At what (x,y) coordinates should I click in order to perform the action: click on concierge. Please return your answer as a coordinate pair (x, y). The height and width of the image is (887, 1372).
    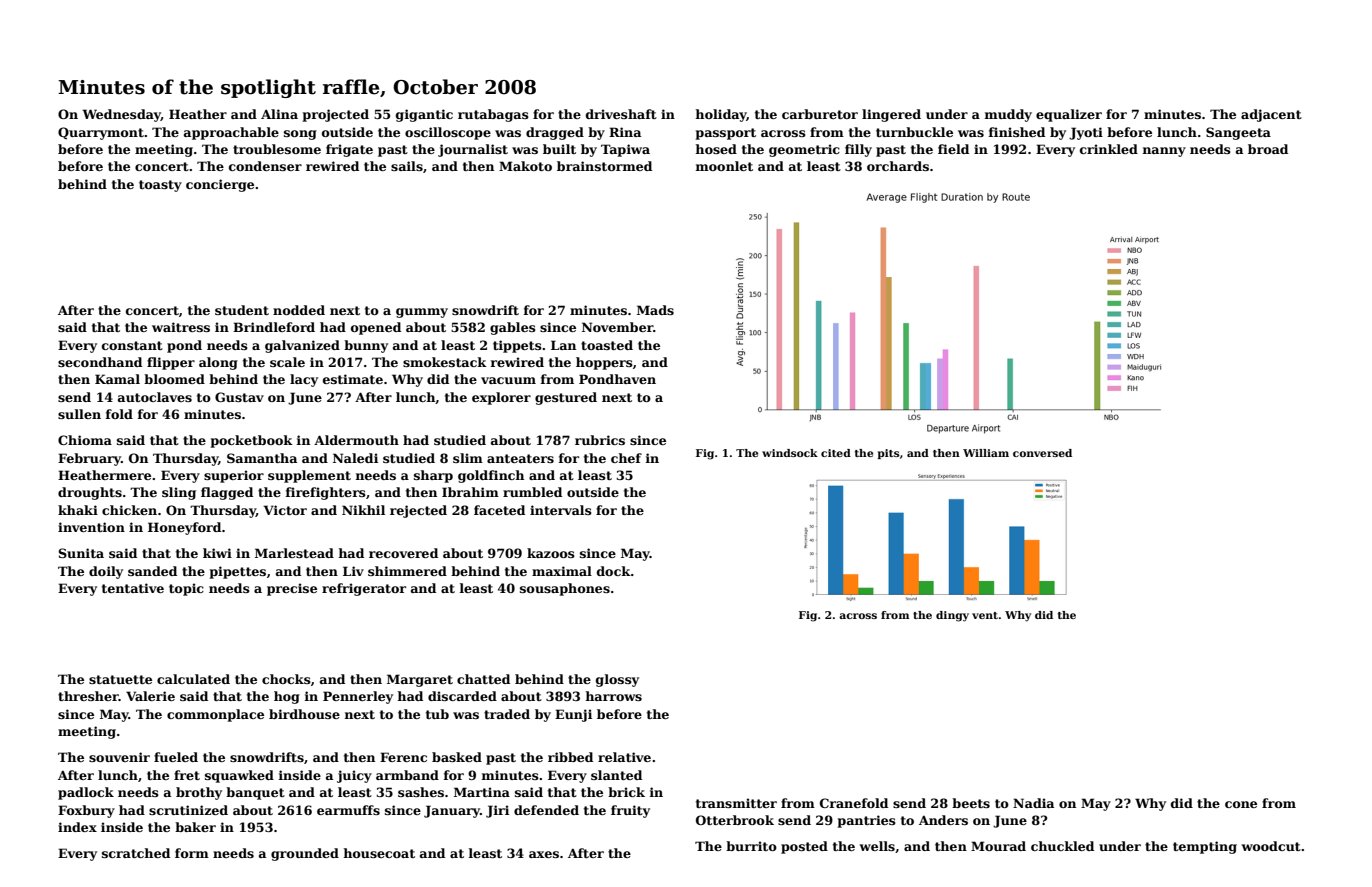
    Looking at the image, I should click on (220, 185).
